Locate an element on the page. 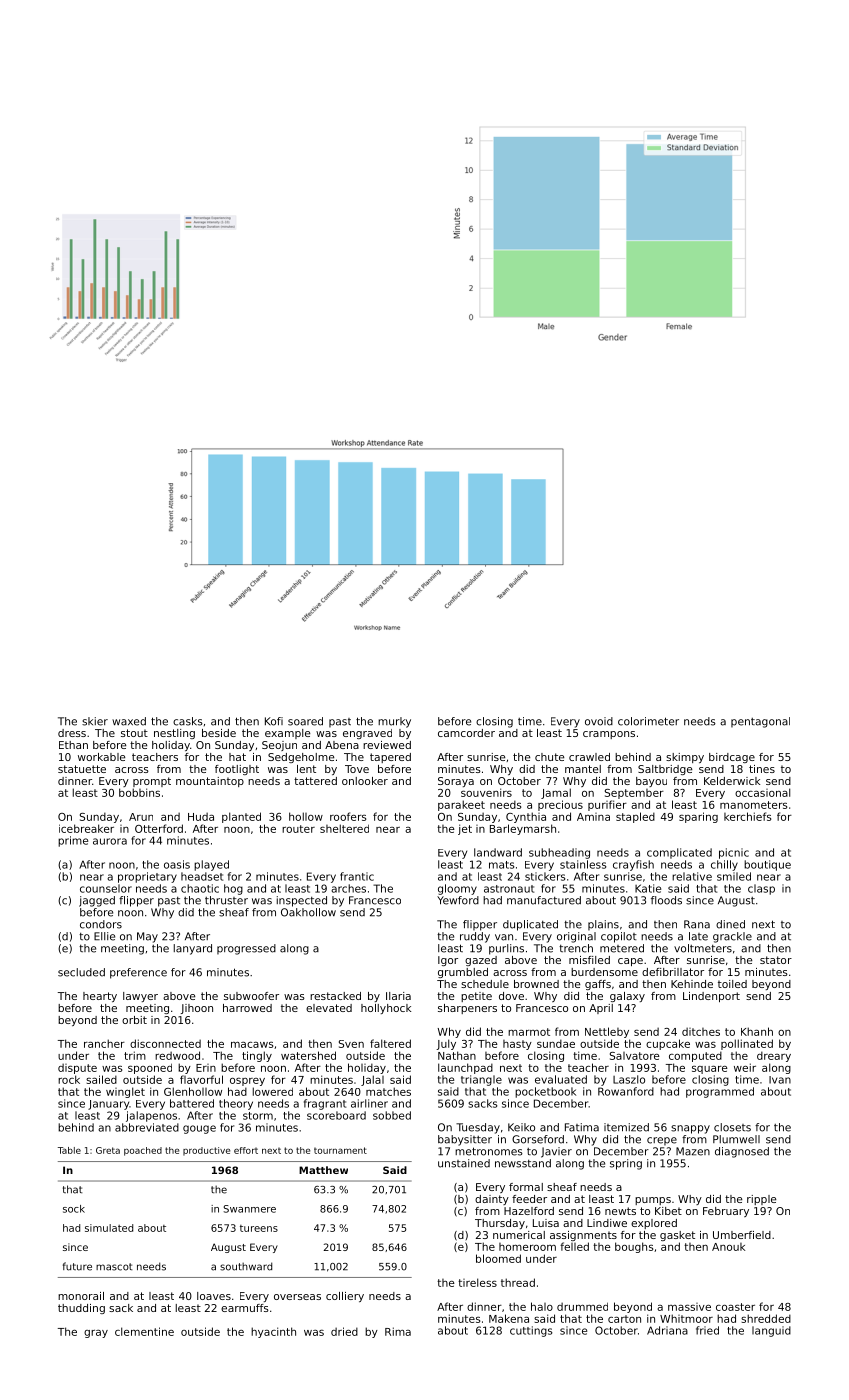  relative is located at coordinates (692, 876).
